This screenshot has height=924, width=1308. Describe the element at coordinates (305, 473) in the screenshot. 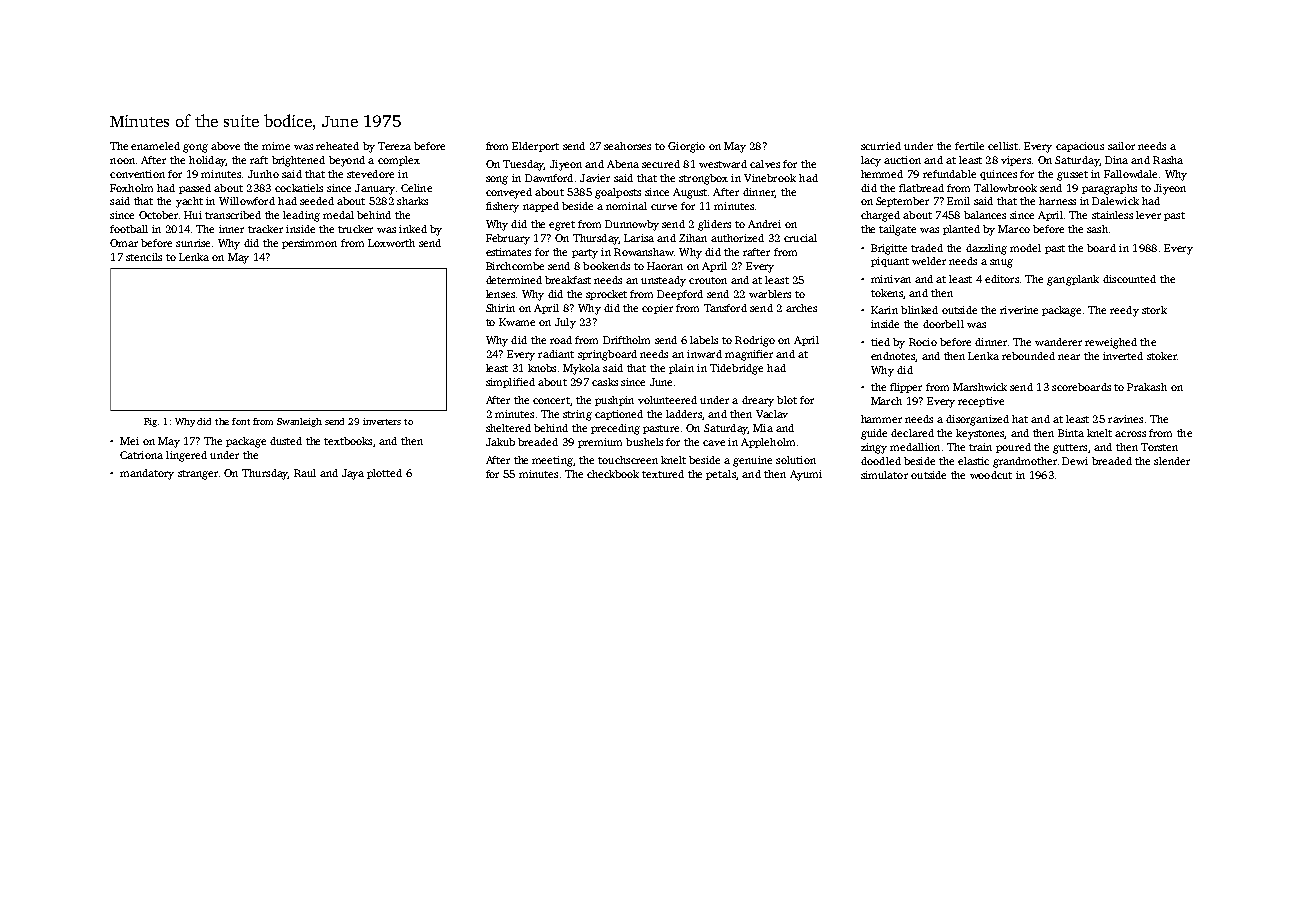

I see `Raul` at that location.
